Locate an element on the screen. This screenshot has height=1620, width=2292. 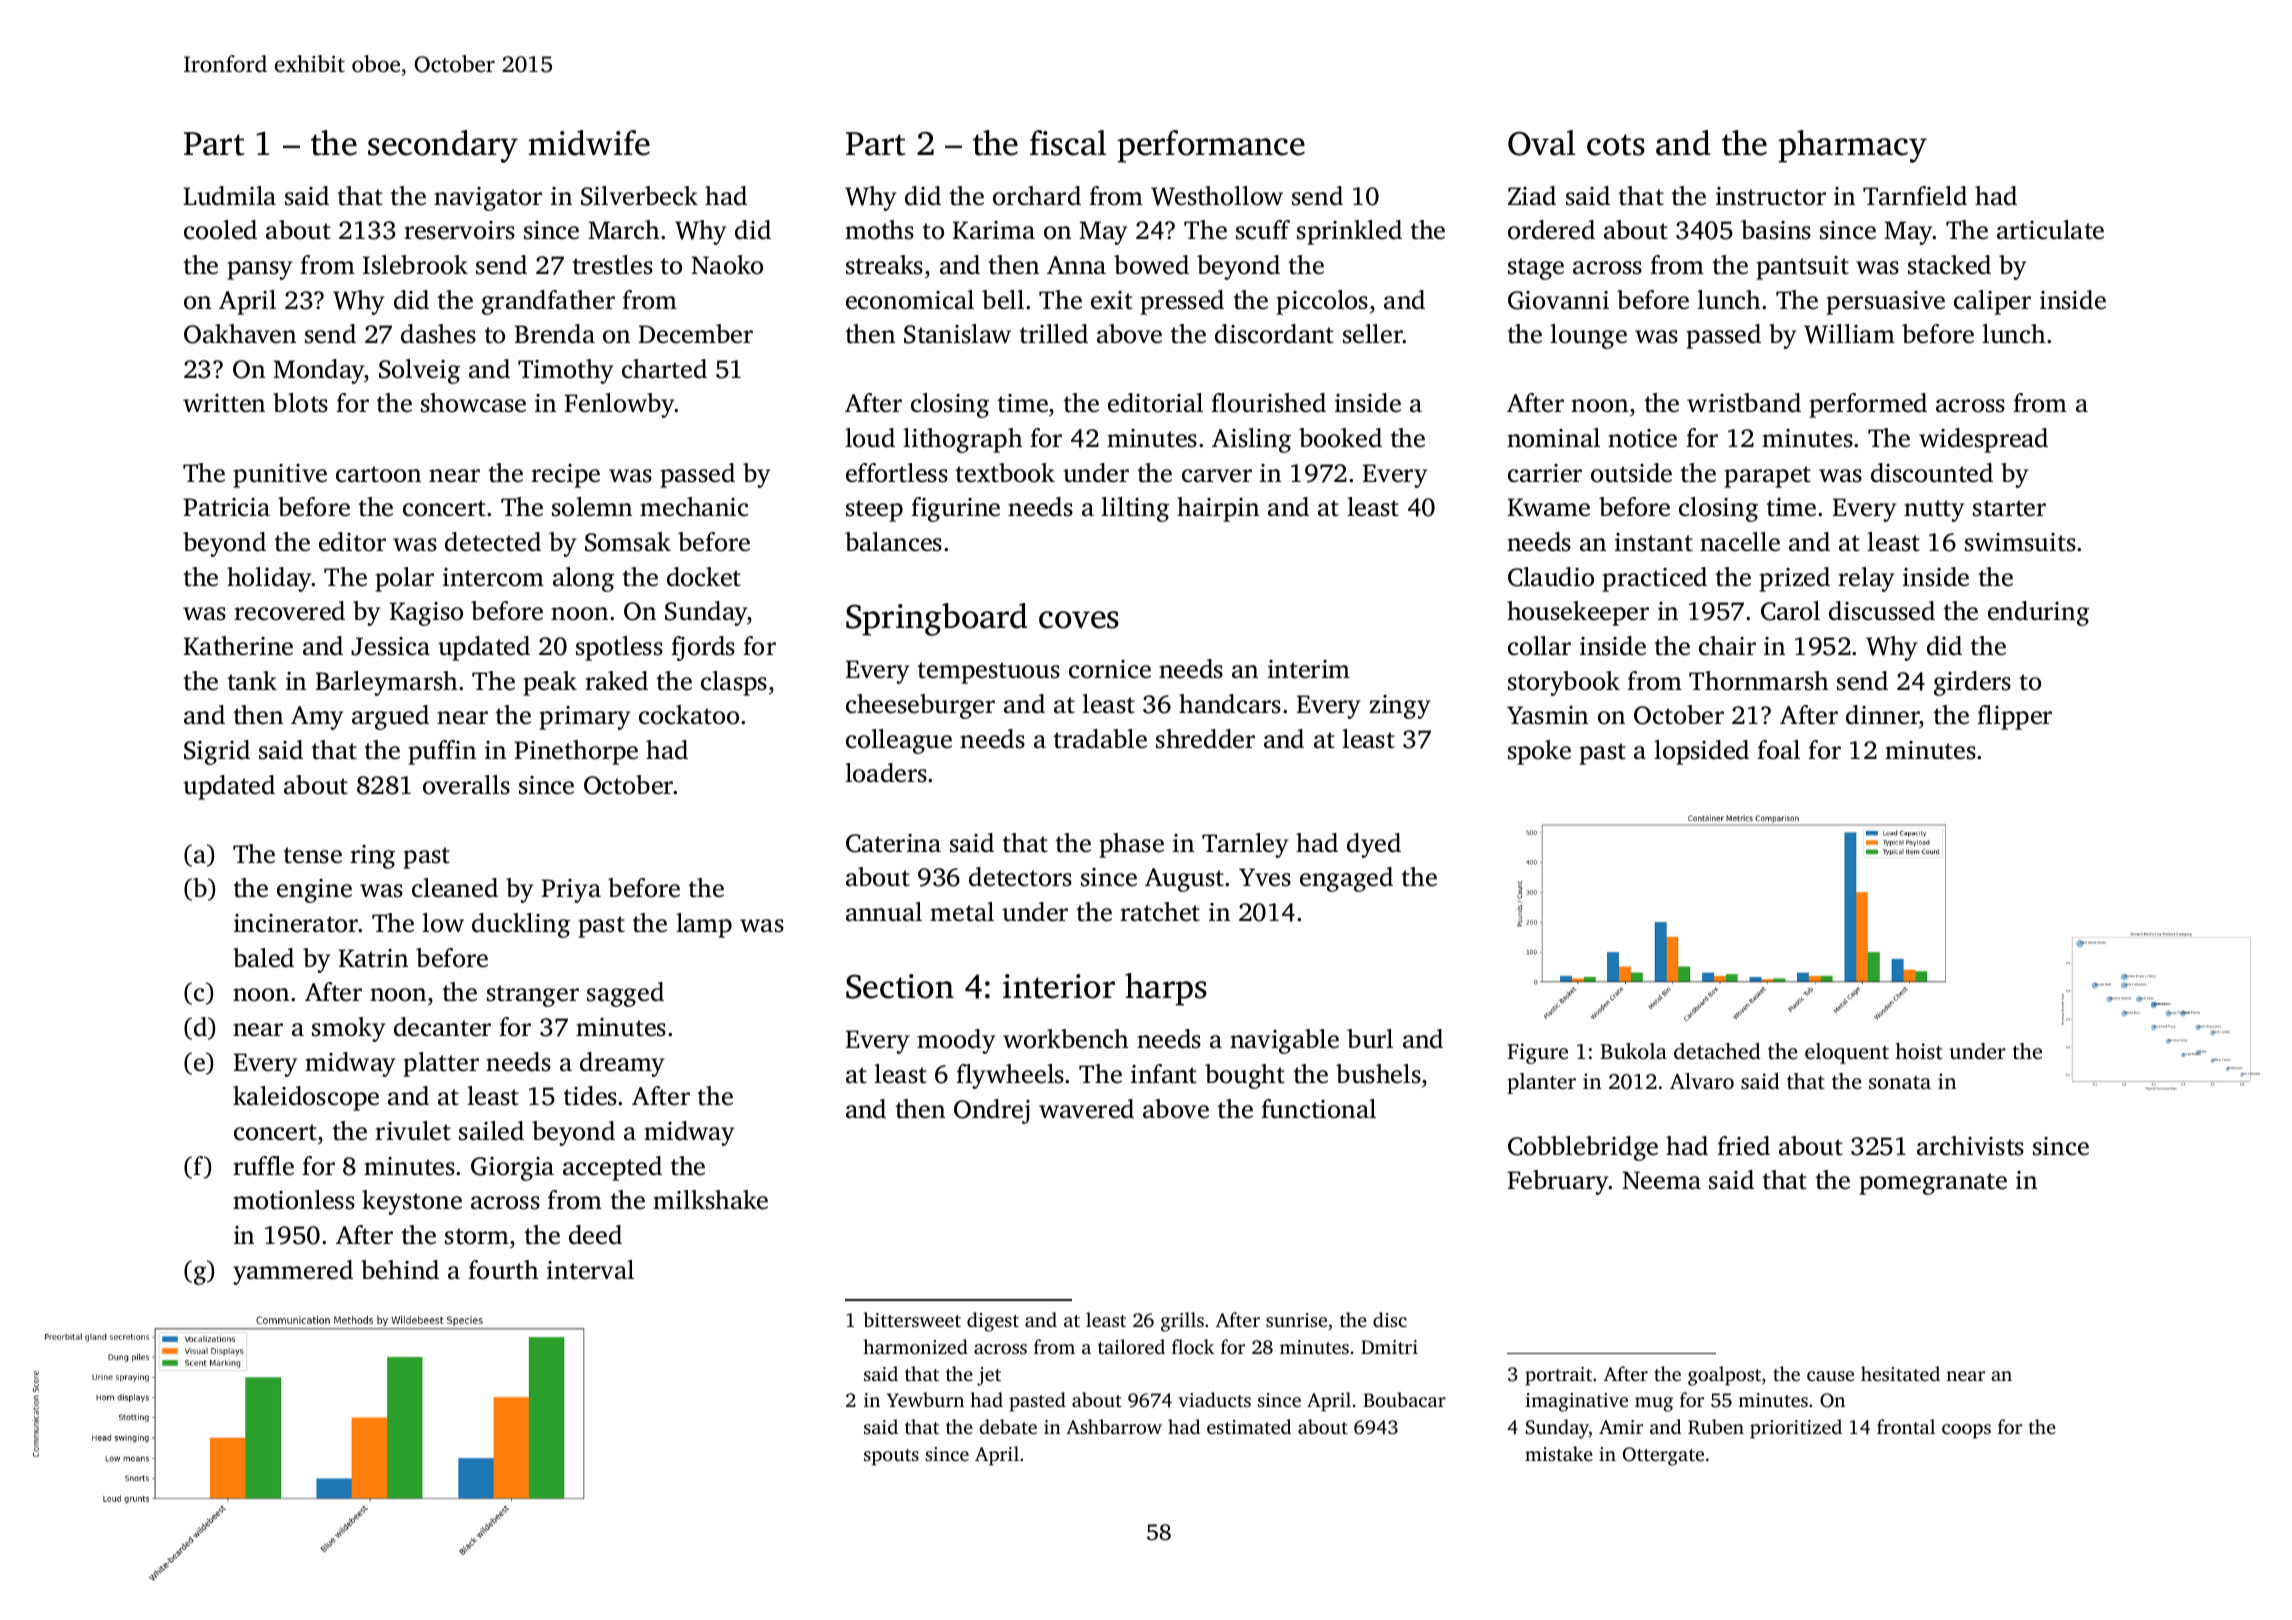
yammered is located at coordinates (293, 1272).
